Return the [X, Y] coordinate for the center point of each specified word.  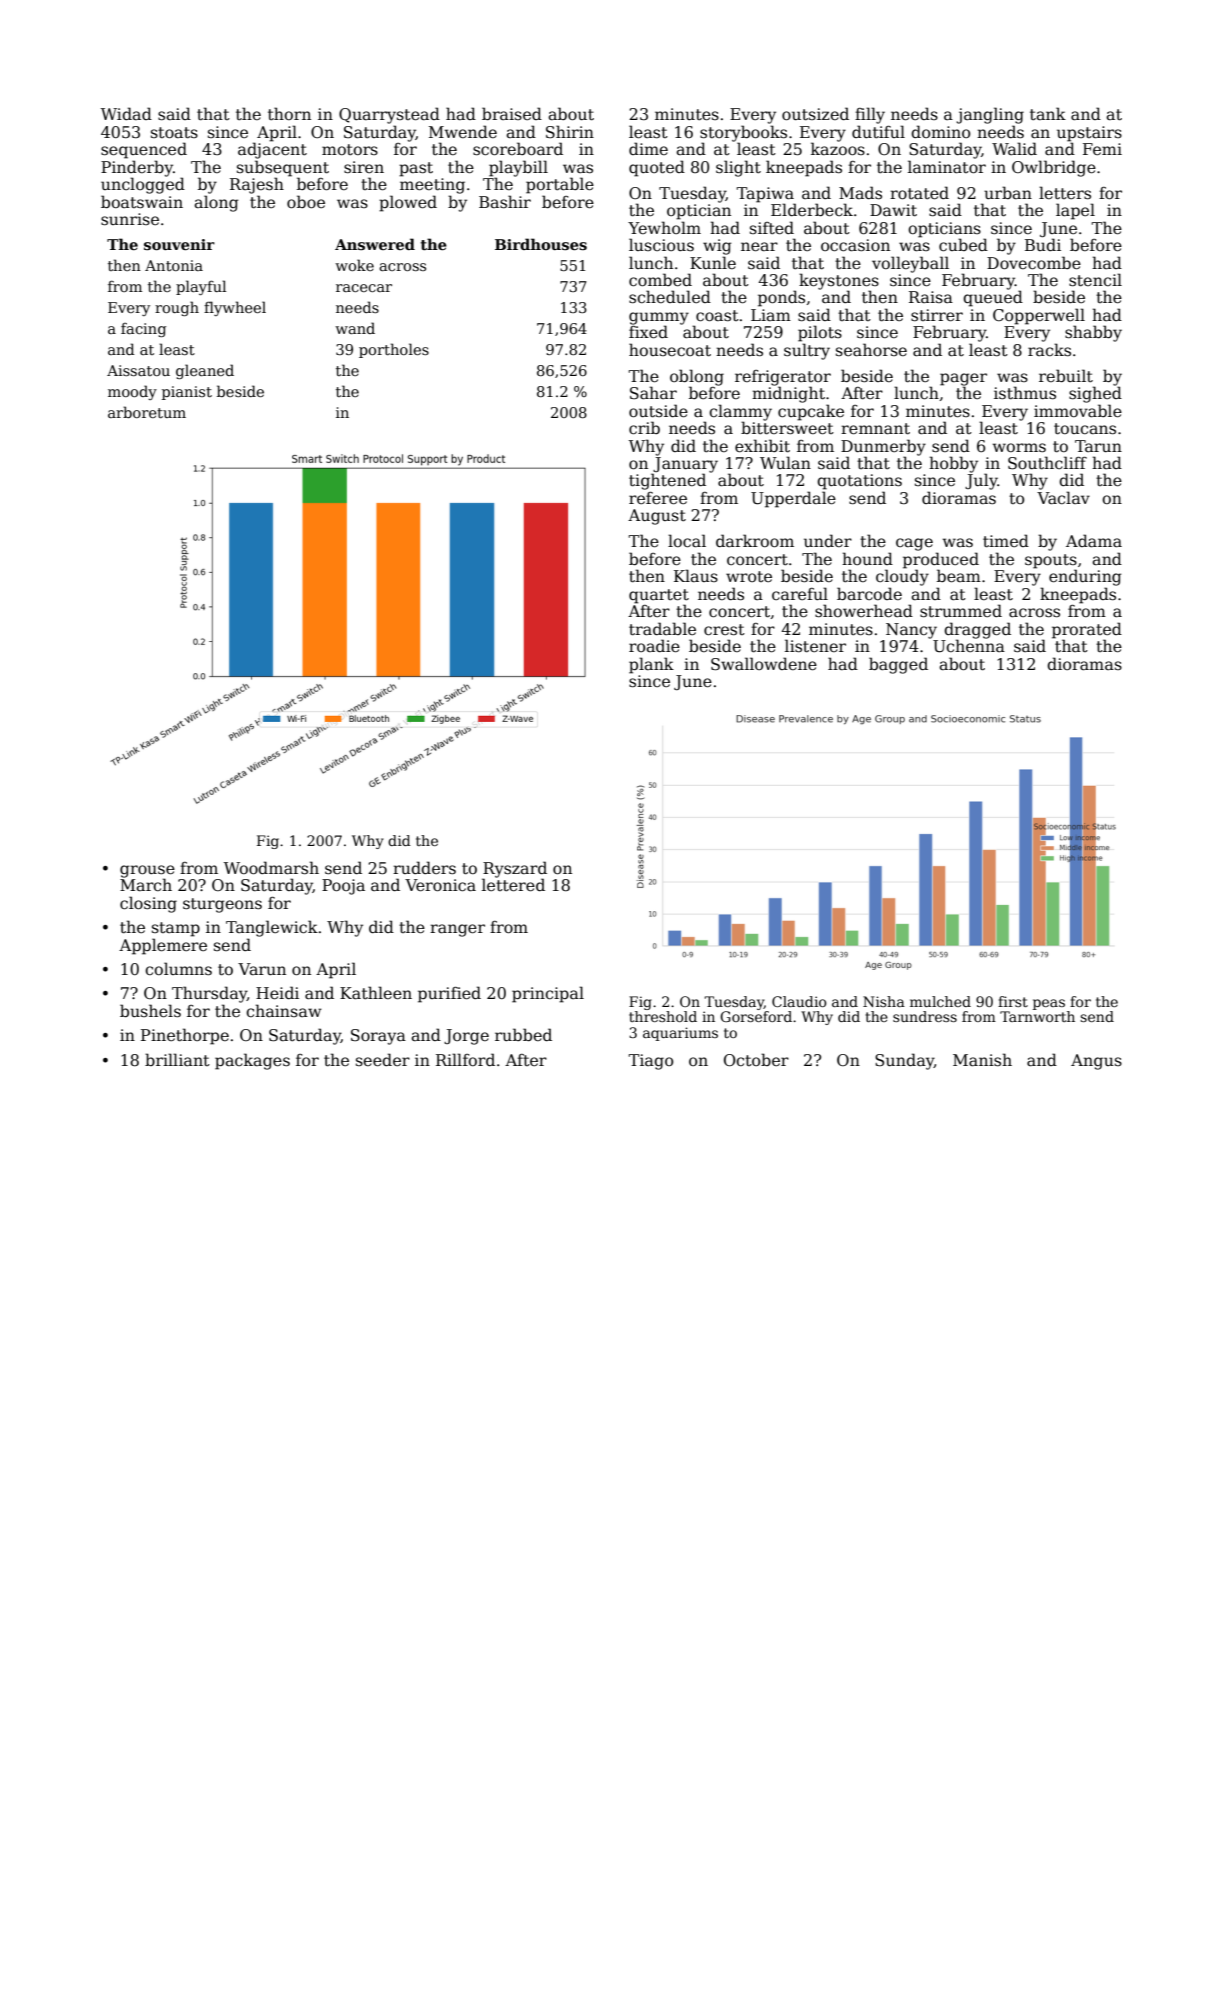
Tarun [1098, 446]
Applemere [163, 946]
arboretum [147, 412]
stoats [174, 132]
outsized [815, 113]
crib [644, 428]
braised [512, 113]
